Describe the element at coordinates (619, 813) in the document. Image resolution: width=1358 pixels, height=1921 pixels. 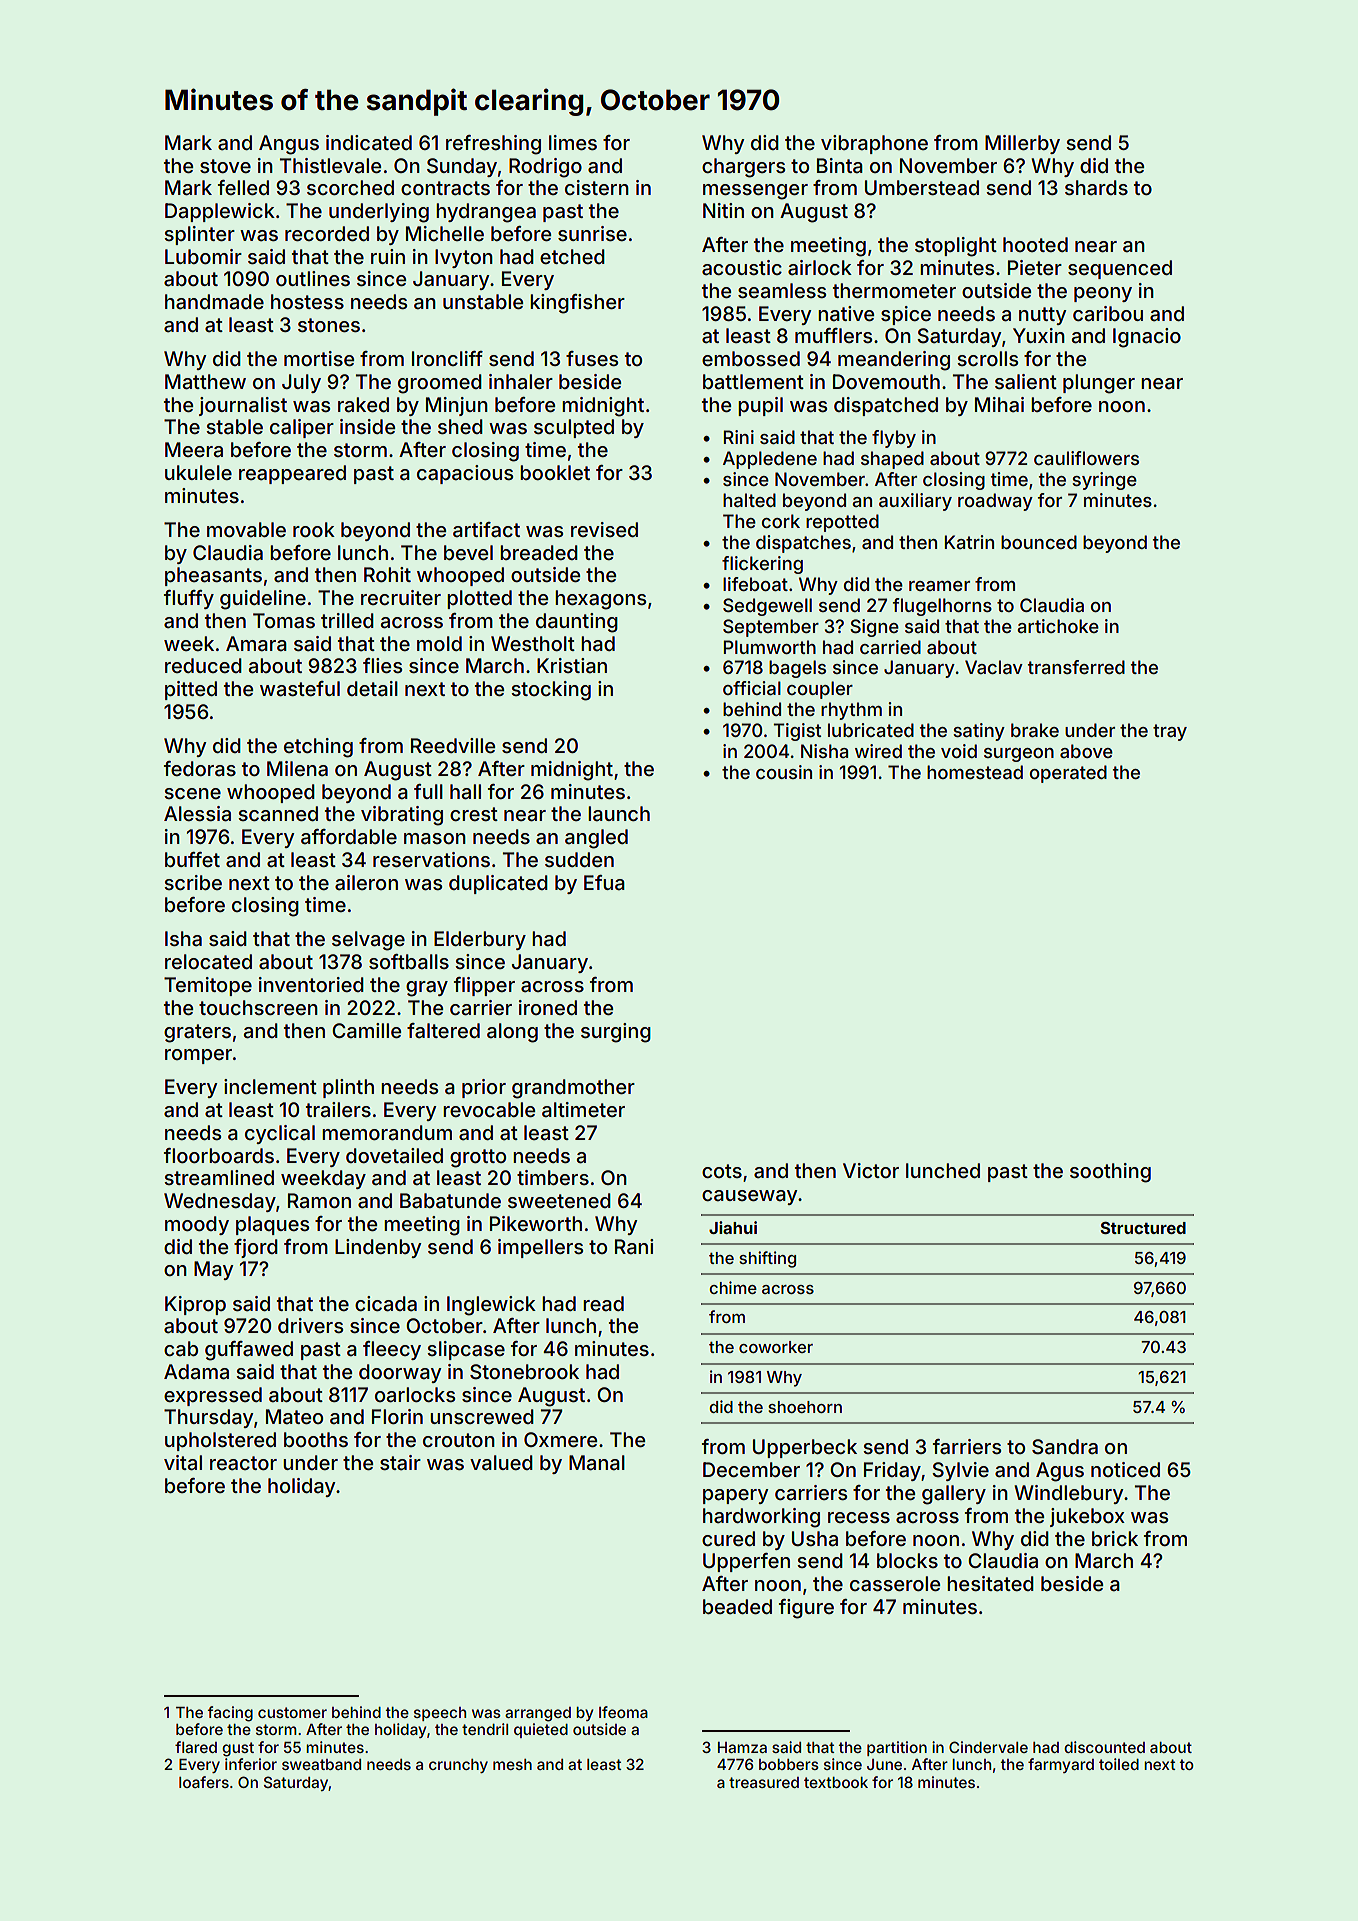
I see `launch` at that location.
